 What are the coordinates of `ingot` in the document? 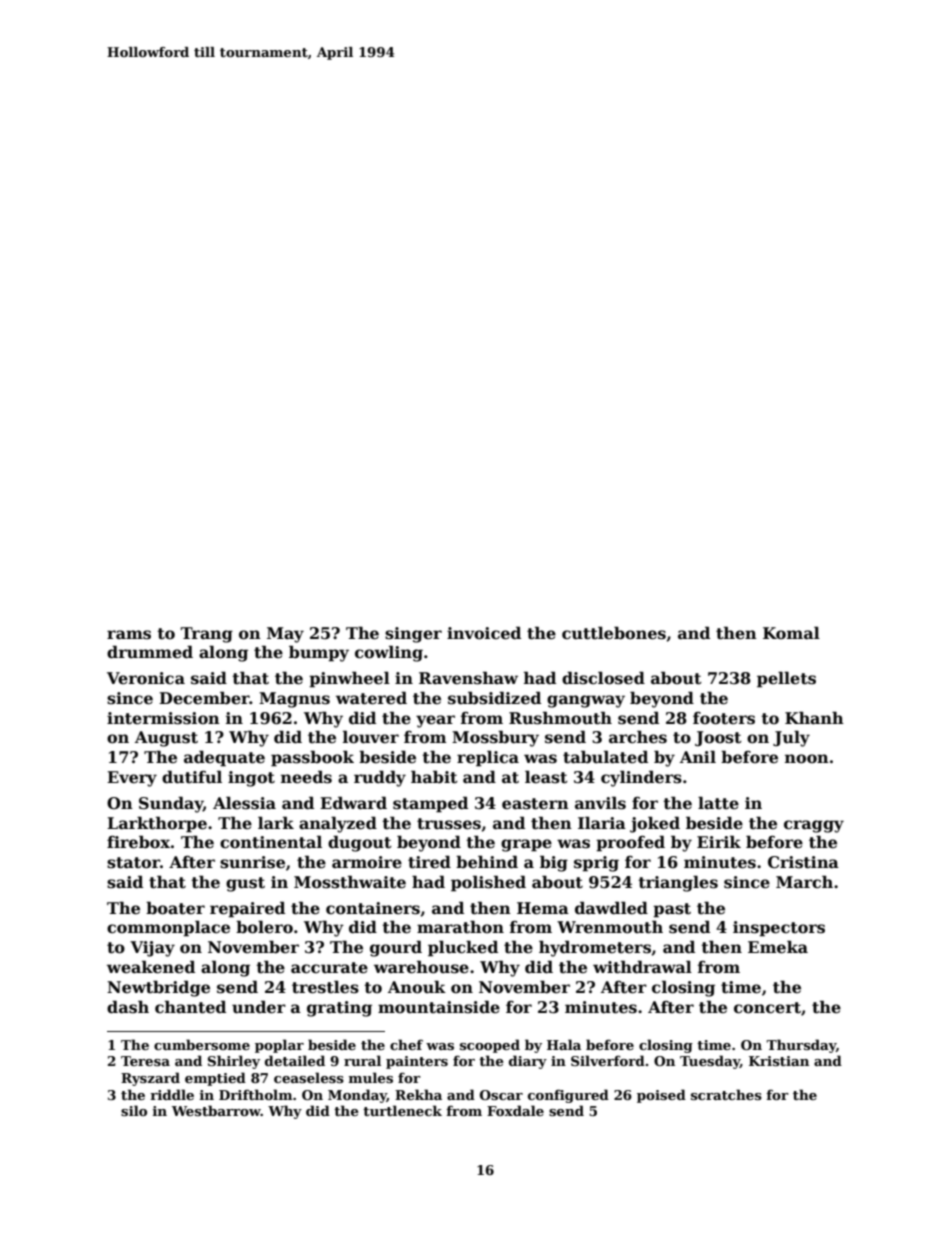 It's located at (251, 779).
